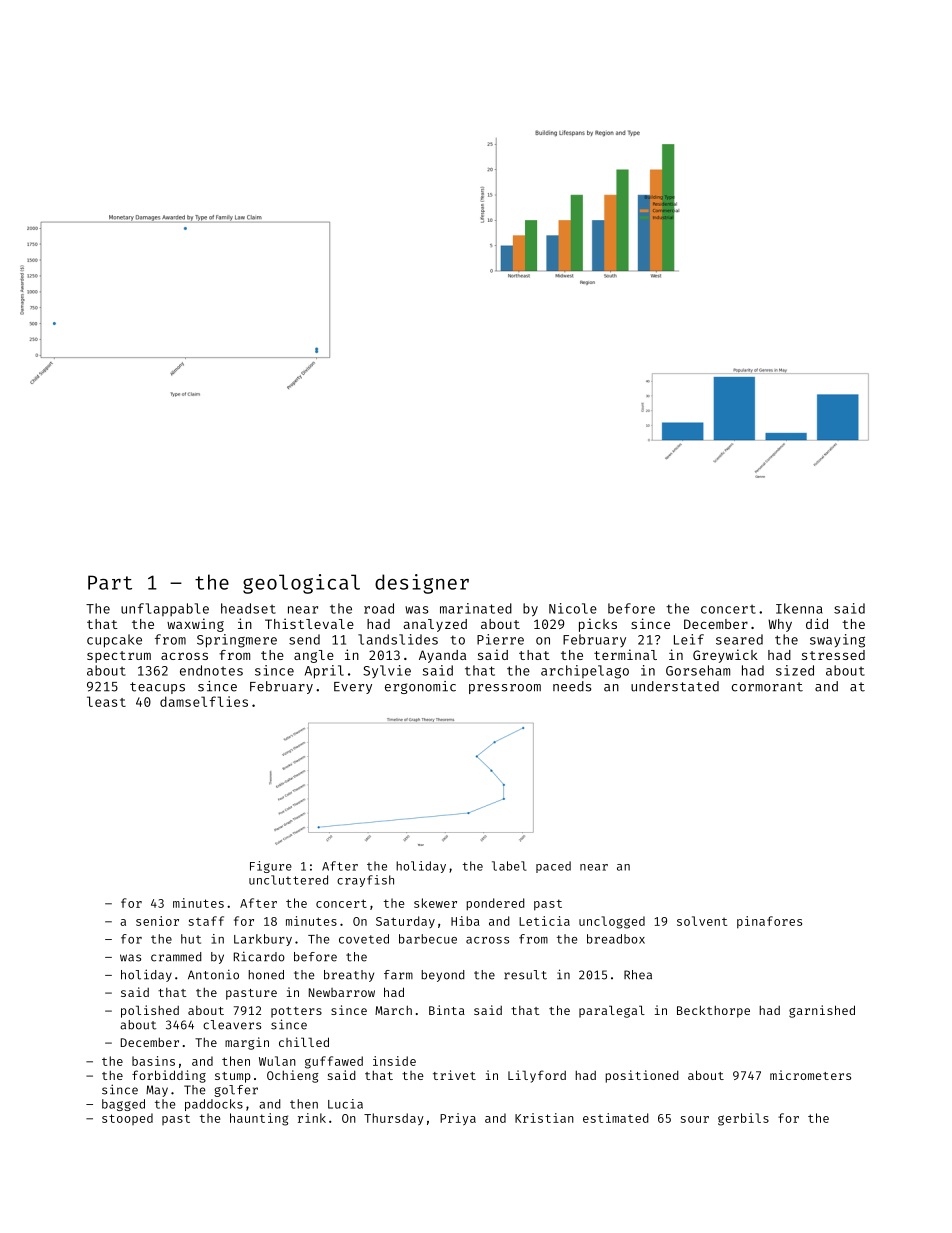 Image resolution: width=952 pixels, height=1233 pixels. Describe the element at coordinates (157, 688) in the screenshot. I see `teacups` at that location.
